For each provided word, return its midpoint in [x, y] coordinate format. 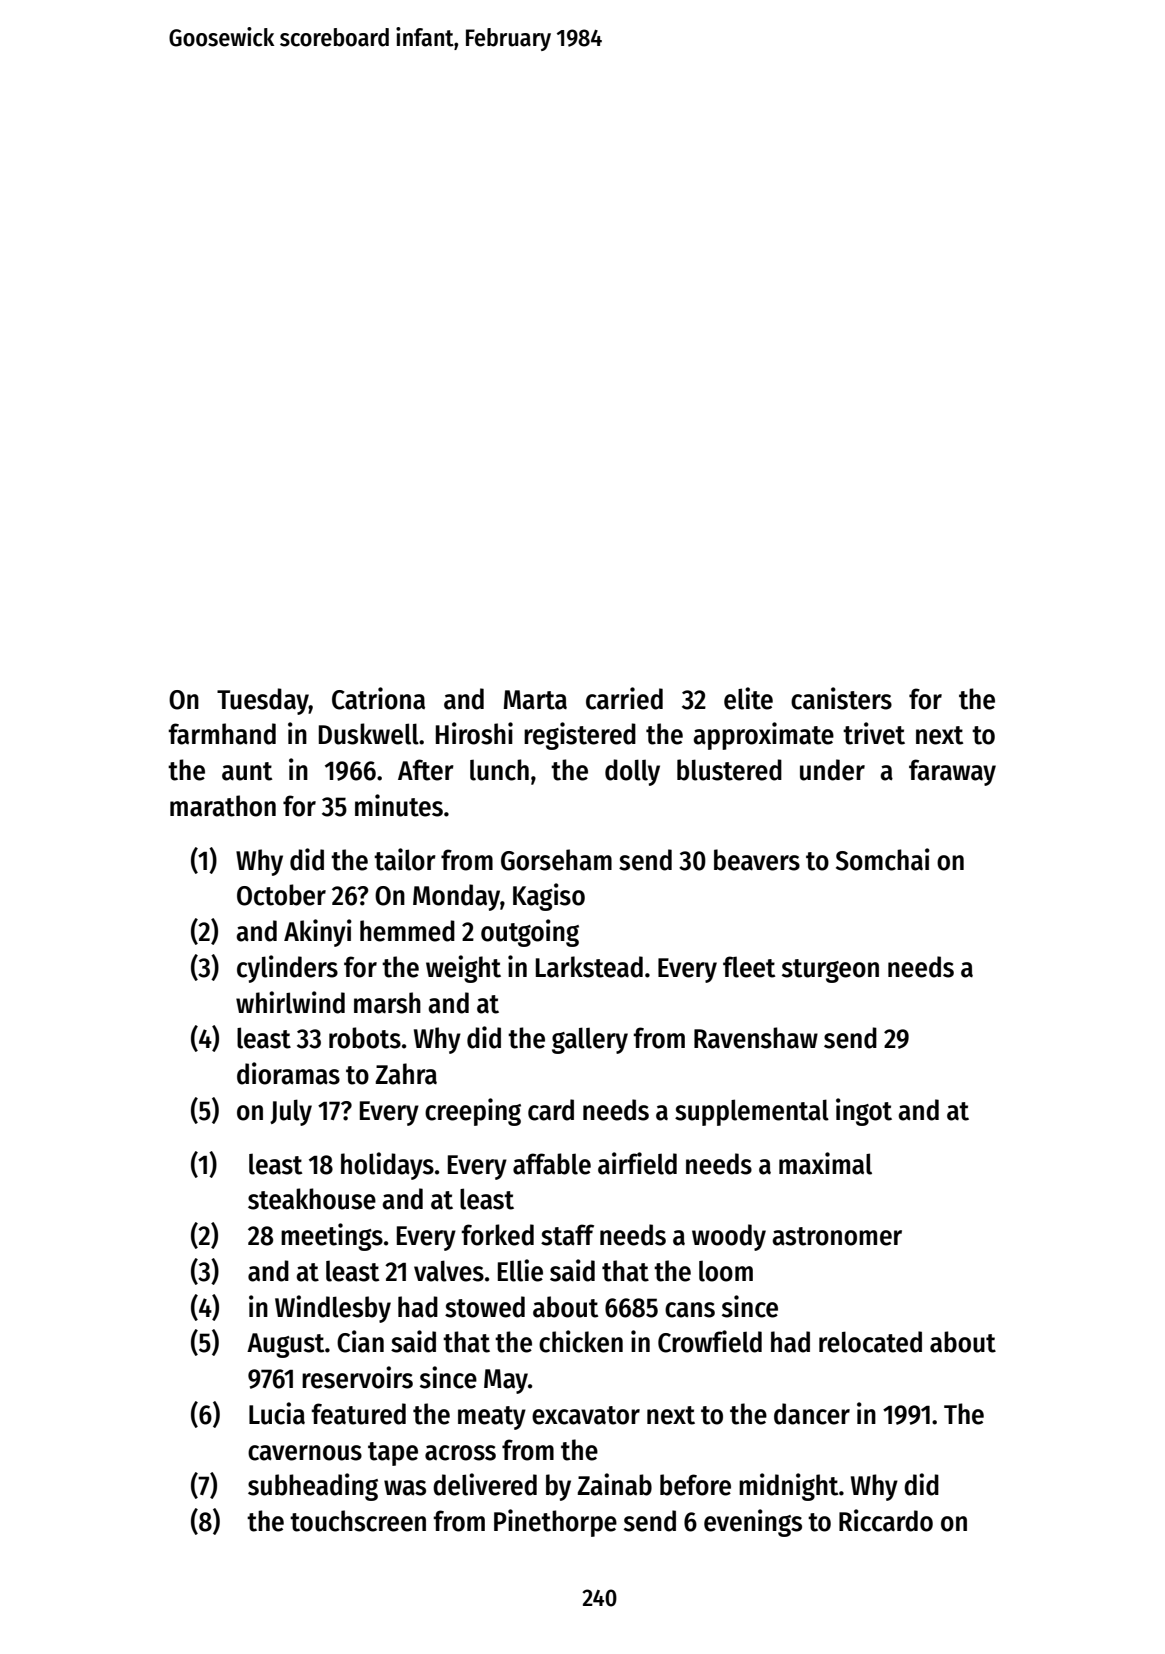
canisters [841, 698]
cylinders [287, 969]
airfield [637, 1163]
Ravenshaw [756, 1038]
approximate [763, 736]
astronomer [837, 1236]
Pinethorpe [555, 1523]
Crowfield [710, 1341]
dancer [812, 1414]
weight [463, 969]
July [291, 1112]
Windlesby [333, 1309]
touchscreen [358, 1521]
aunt [247, 771]
